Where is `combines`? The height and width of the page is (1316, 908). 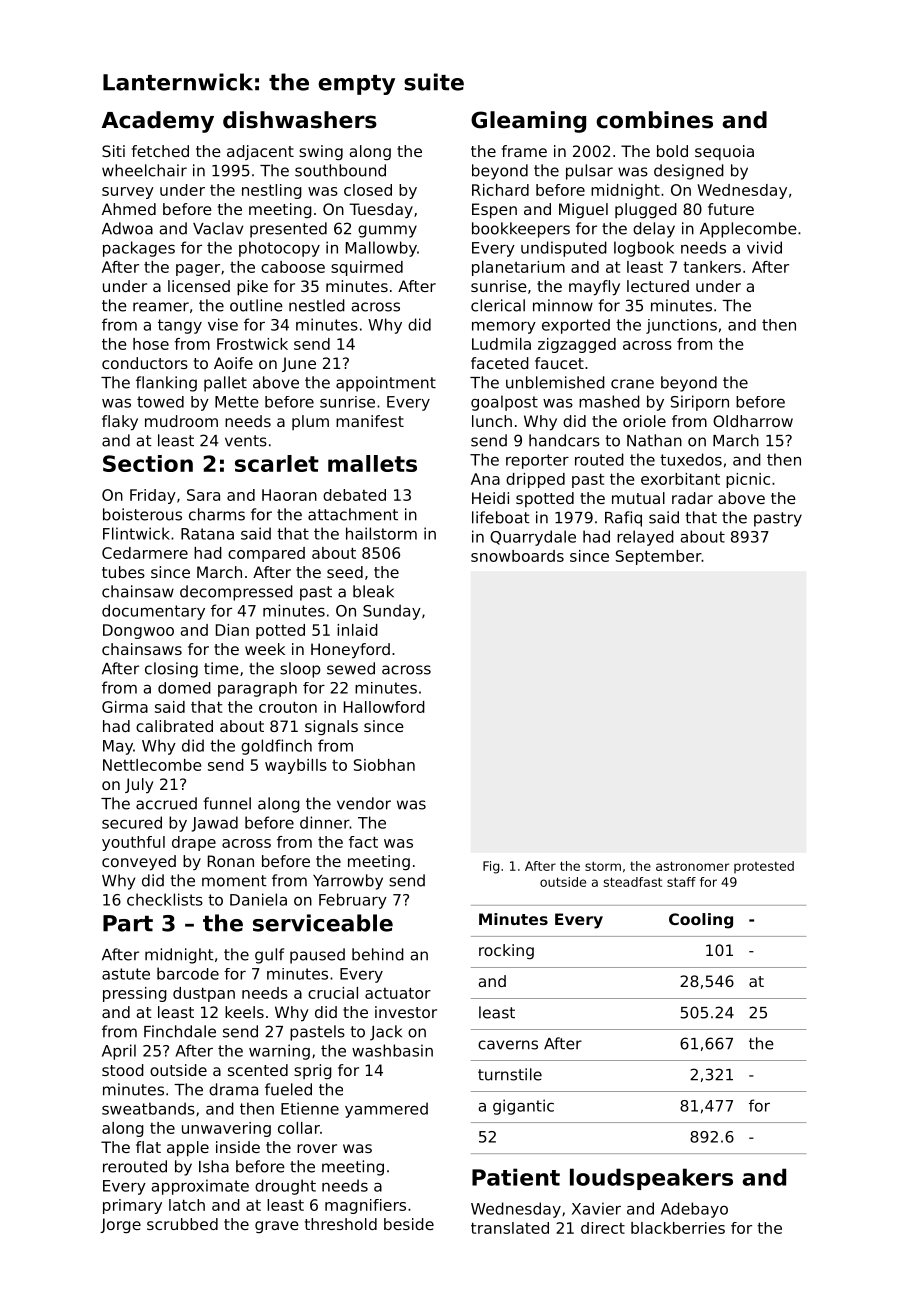 combines is located at coordinates (654, 120).
